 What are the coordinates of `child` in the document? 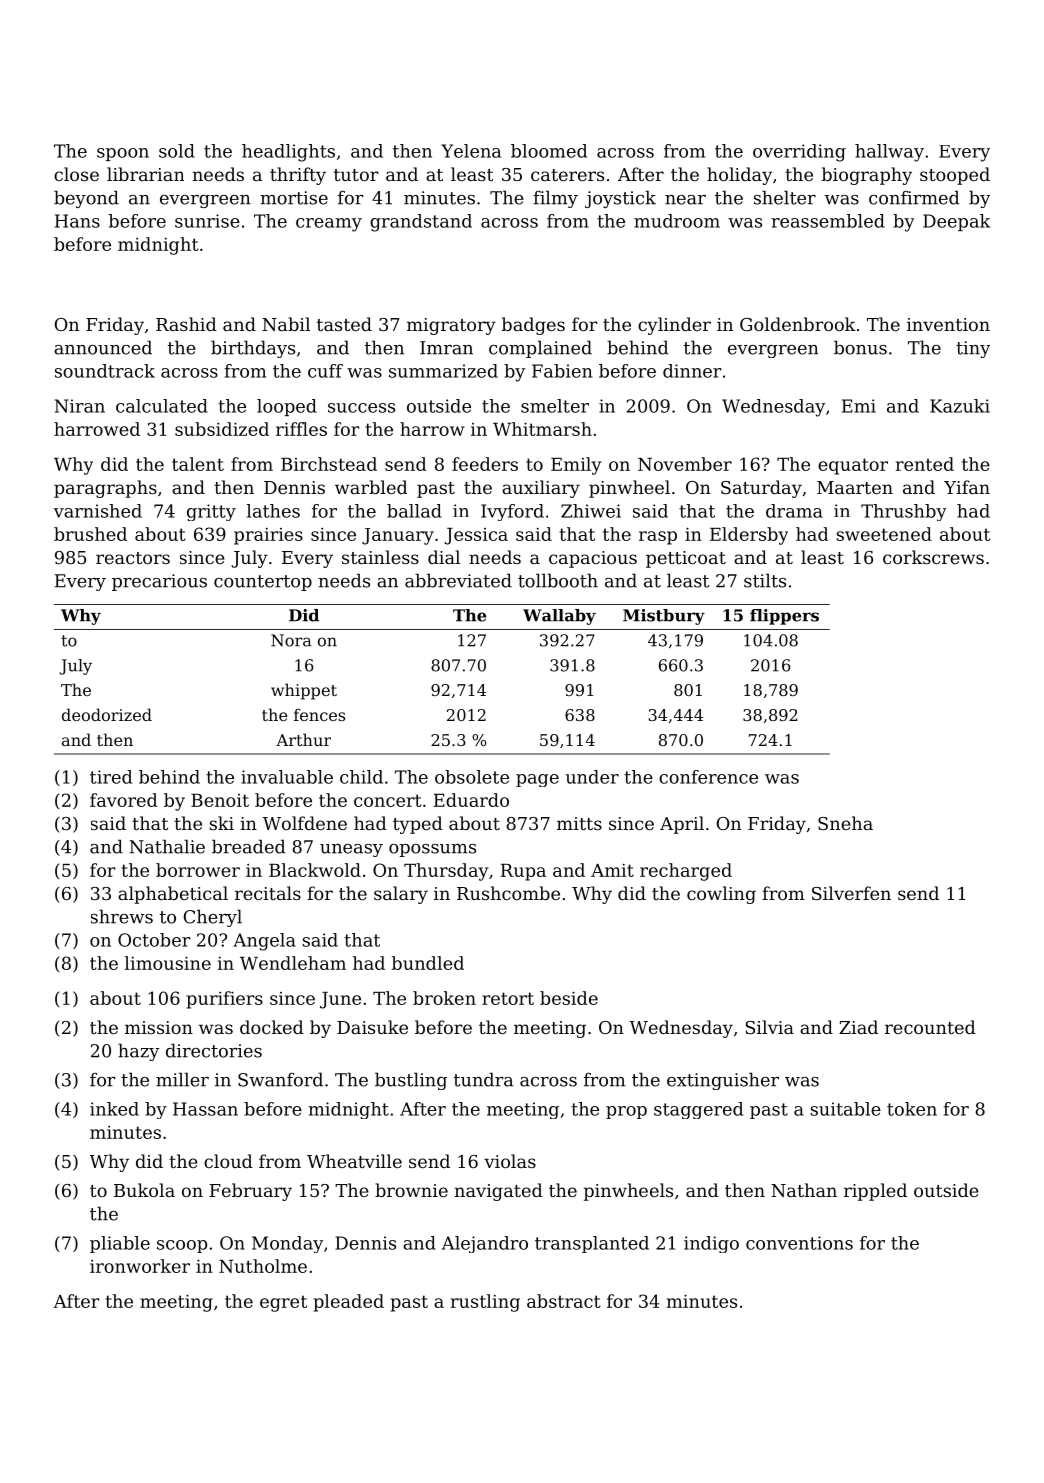 It's located at (361, 777).
